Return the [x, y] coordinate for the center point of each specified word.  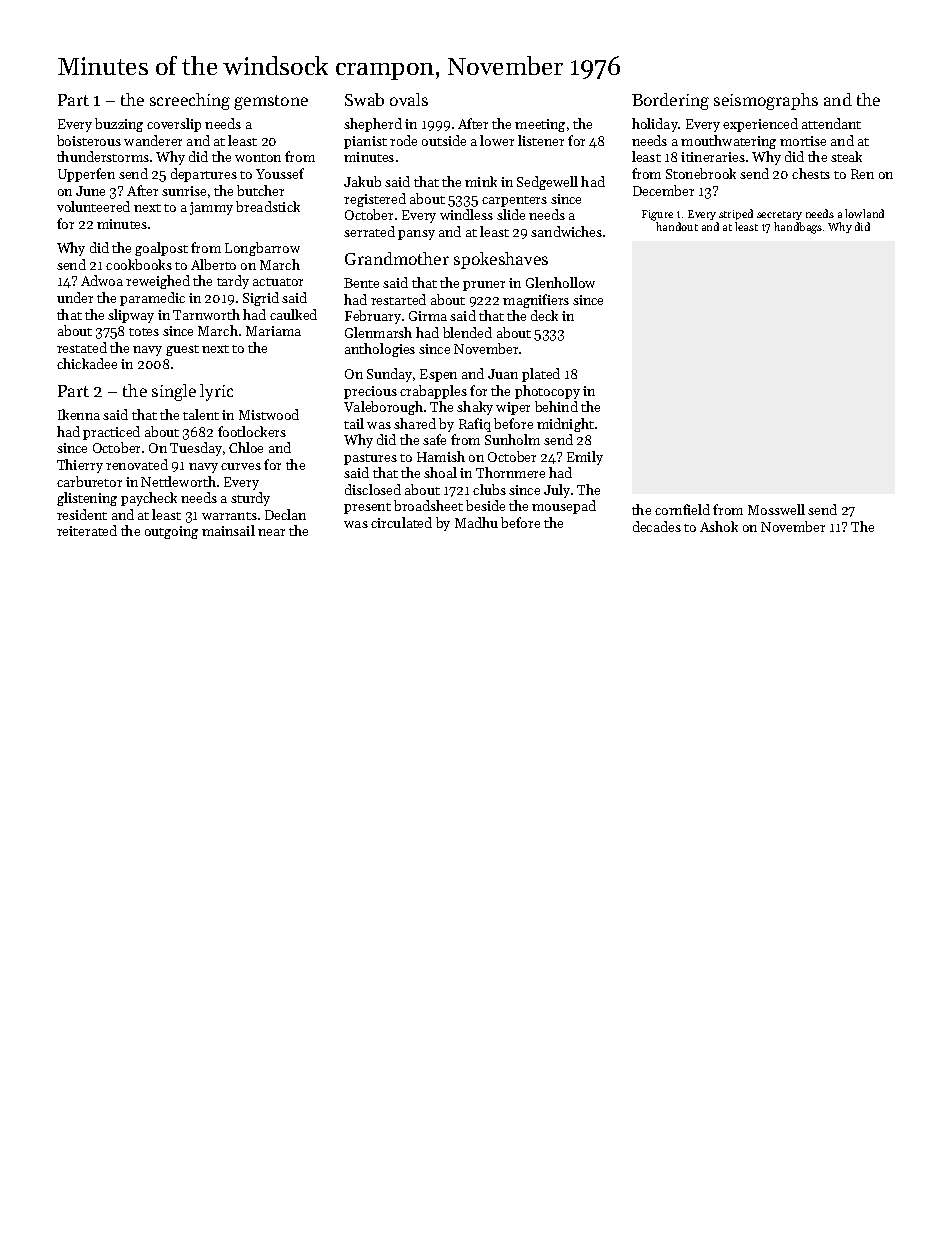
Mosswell [776, 509]
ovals [409, 99]
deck [544, 315]
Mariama [273, 331]
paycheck [149, 499]
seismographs [766, 101]
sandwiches [566, 231]
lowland [864, 213]
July [557, 491]
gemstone [271, 102]
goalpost [161, 249]
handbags [798, 228]
